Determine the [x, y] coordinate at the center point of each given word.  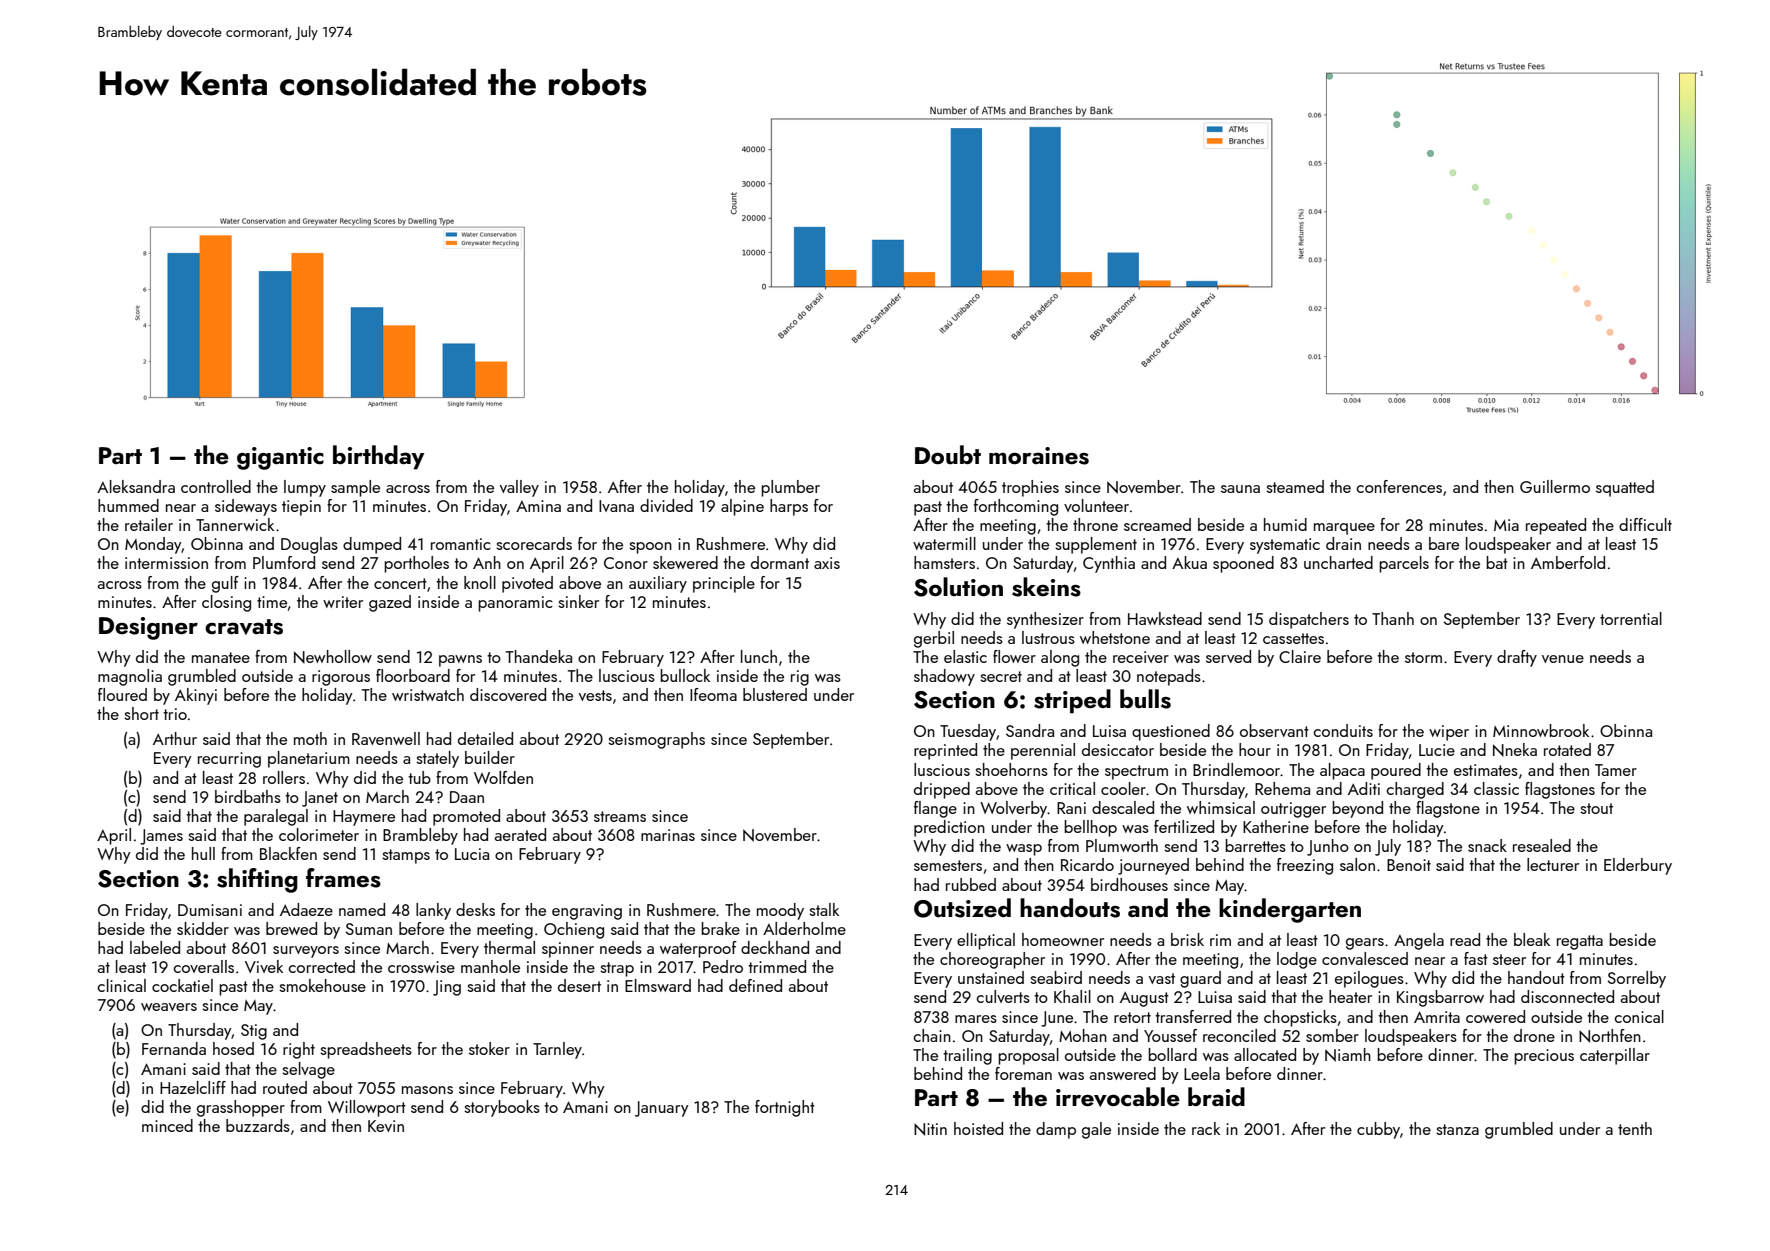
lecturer [1553, 864]
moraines [1039, 456]
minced [167, 1125]
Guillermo [1555, 486]
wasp [1024, 850]
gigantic [280, 458]
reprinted [945, 751]
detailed [485, 738]
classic [1496, 788]
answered [1123, 1073]
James [161, 837]
